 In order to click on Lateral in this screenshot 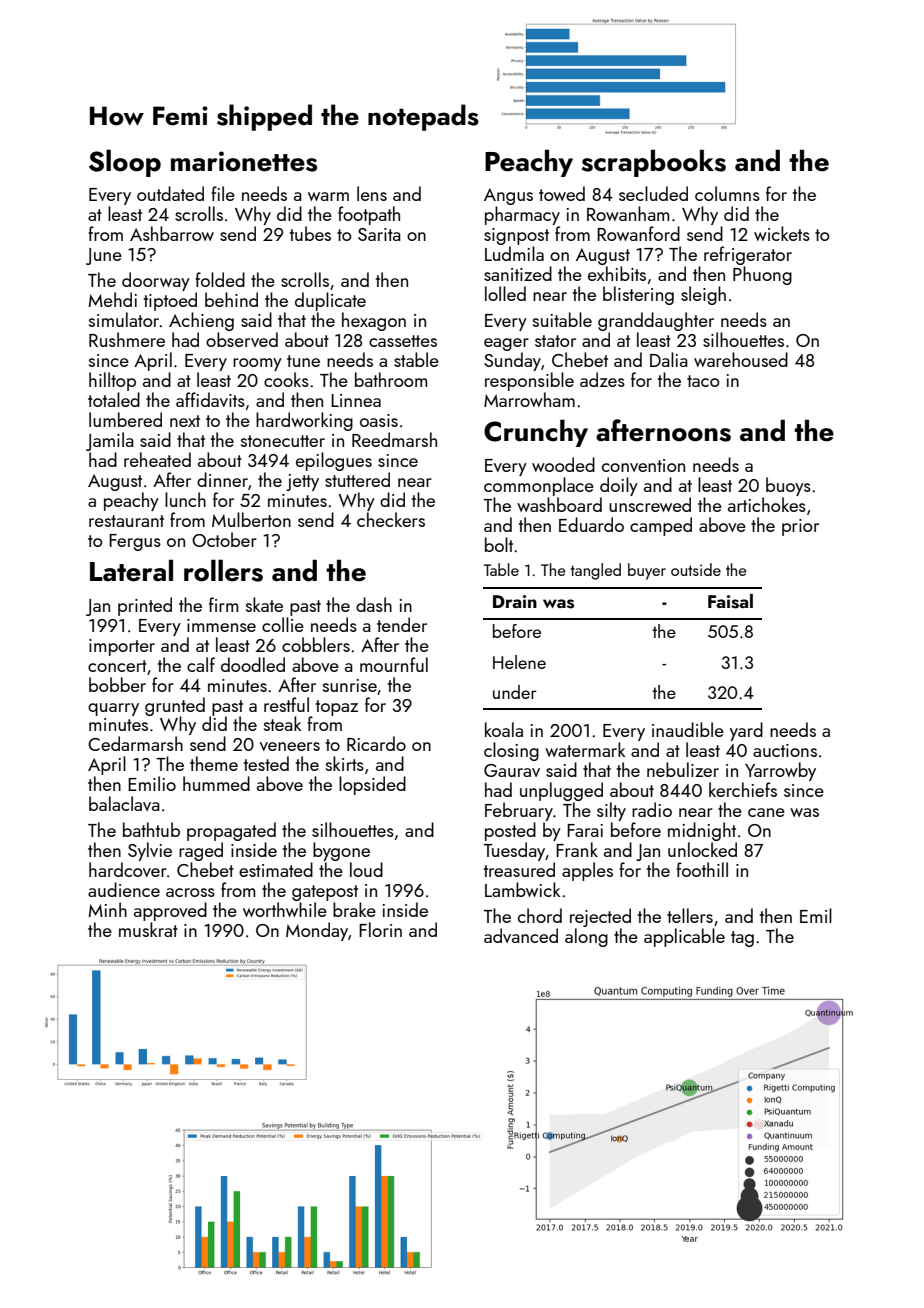, I will do `click(131, 570)`.
